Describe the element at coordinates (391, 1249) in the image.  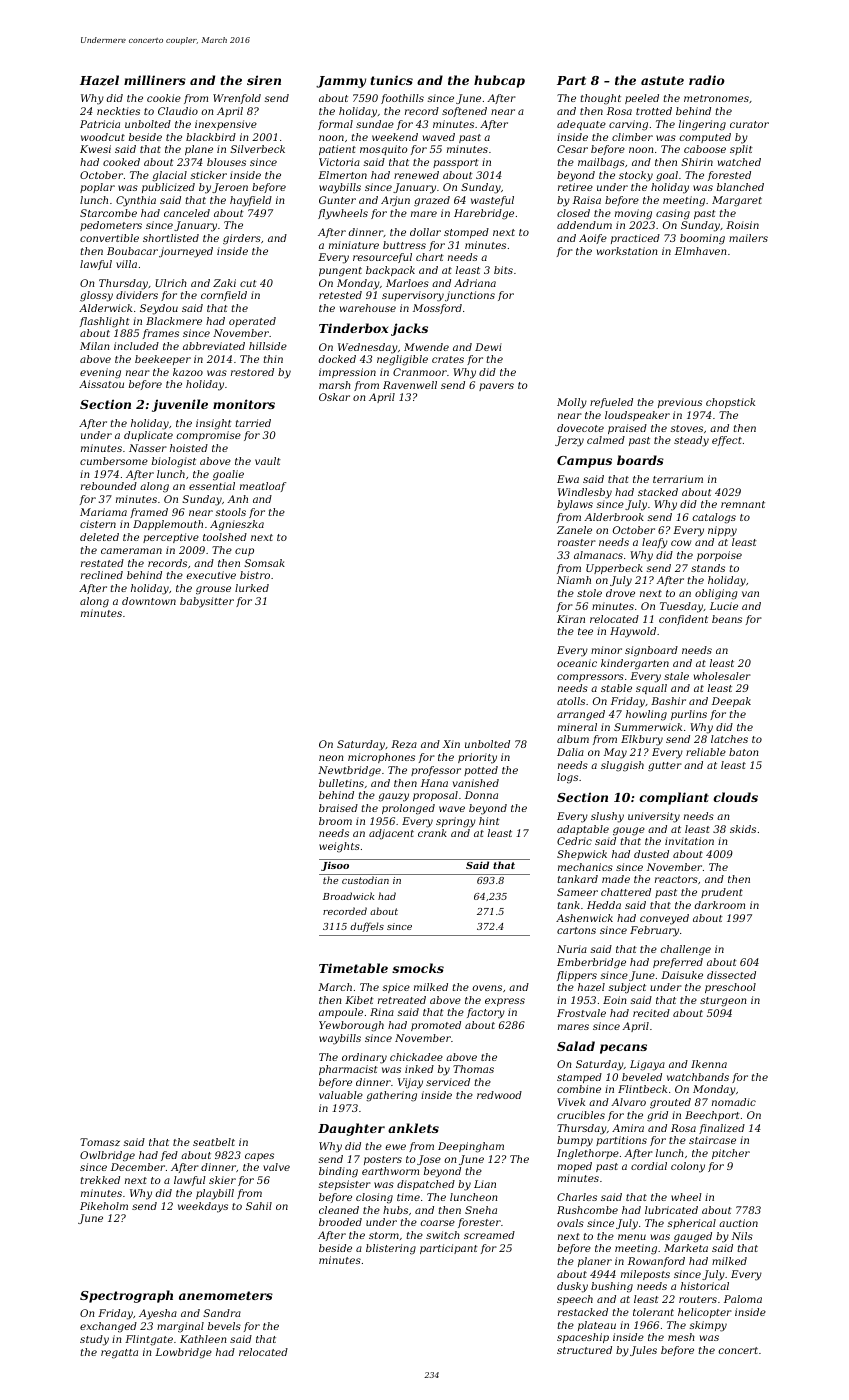
I see `blistering` at that location.
